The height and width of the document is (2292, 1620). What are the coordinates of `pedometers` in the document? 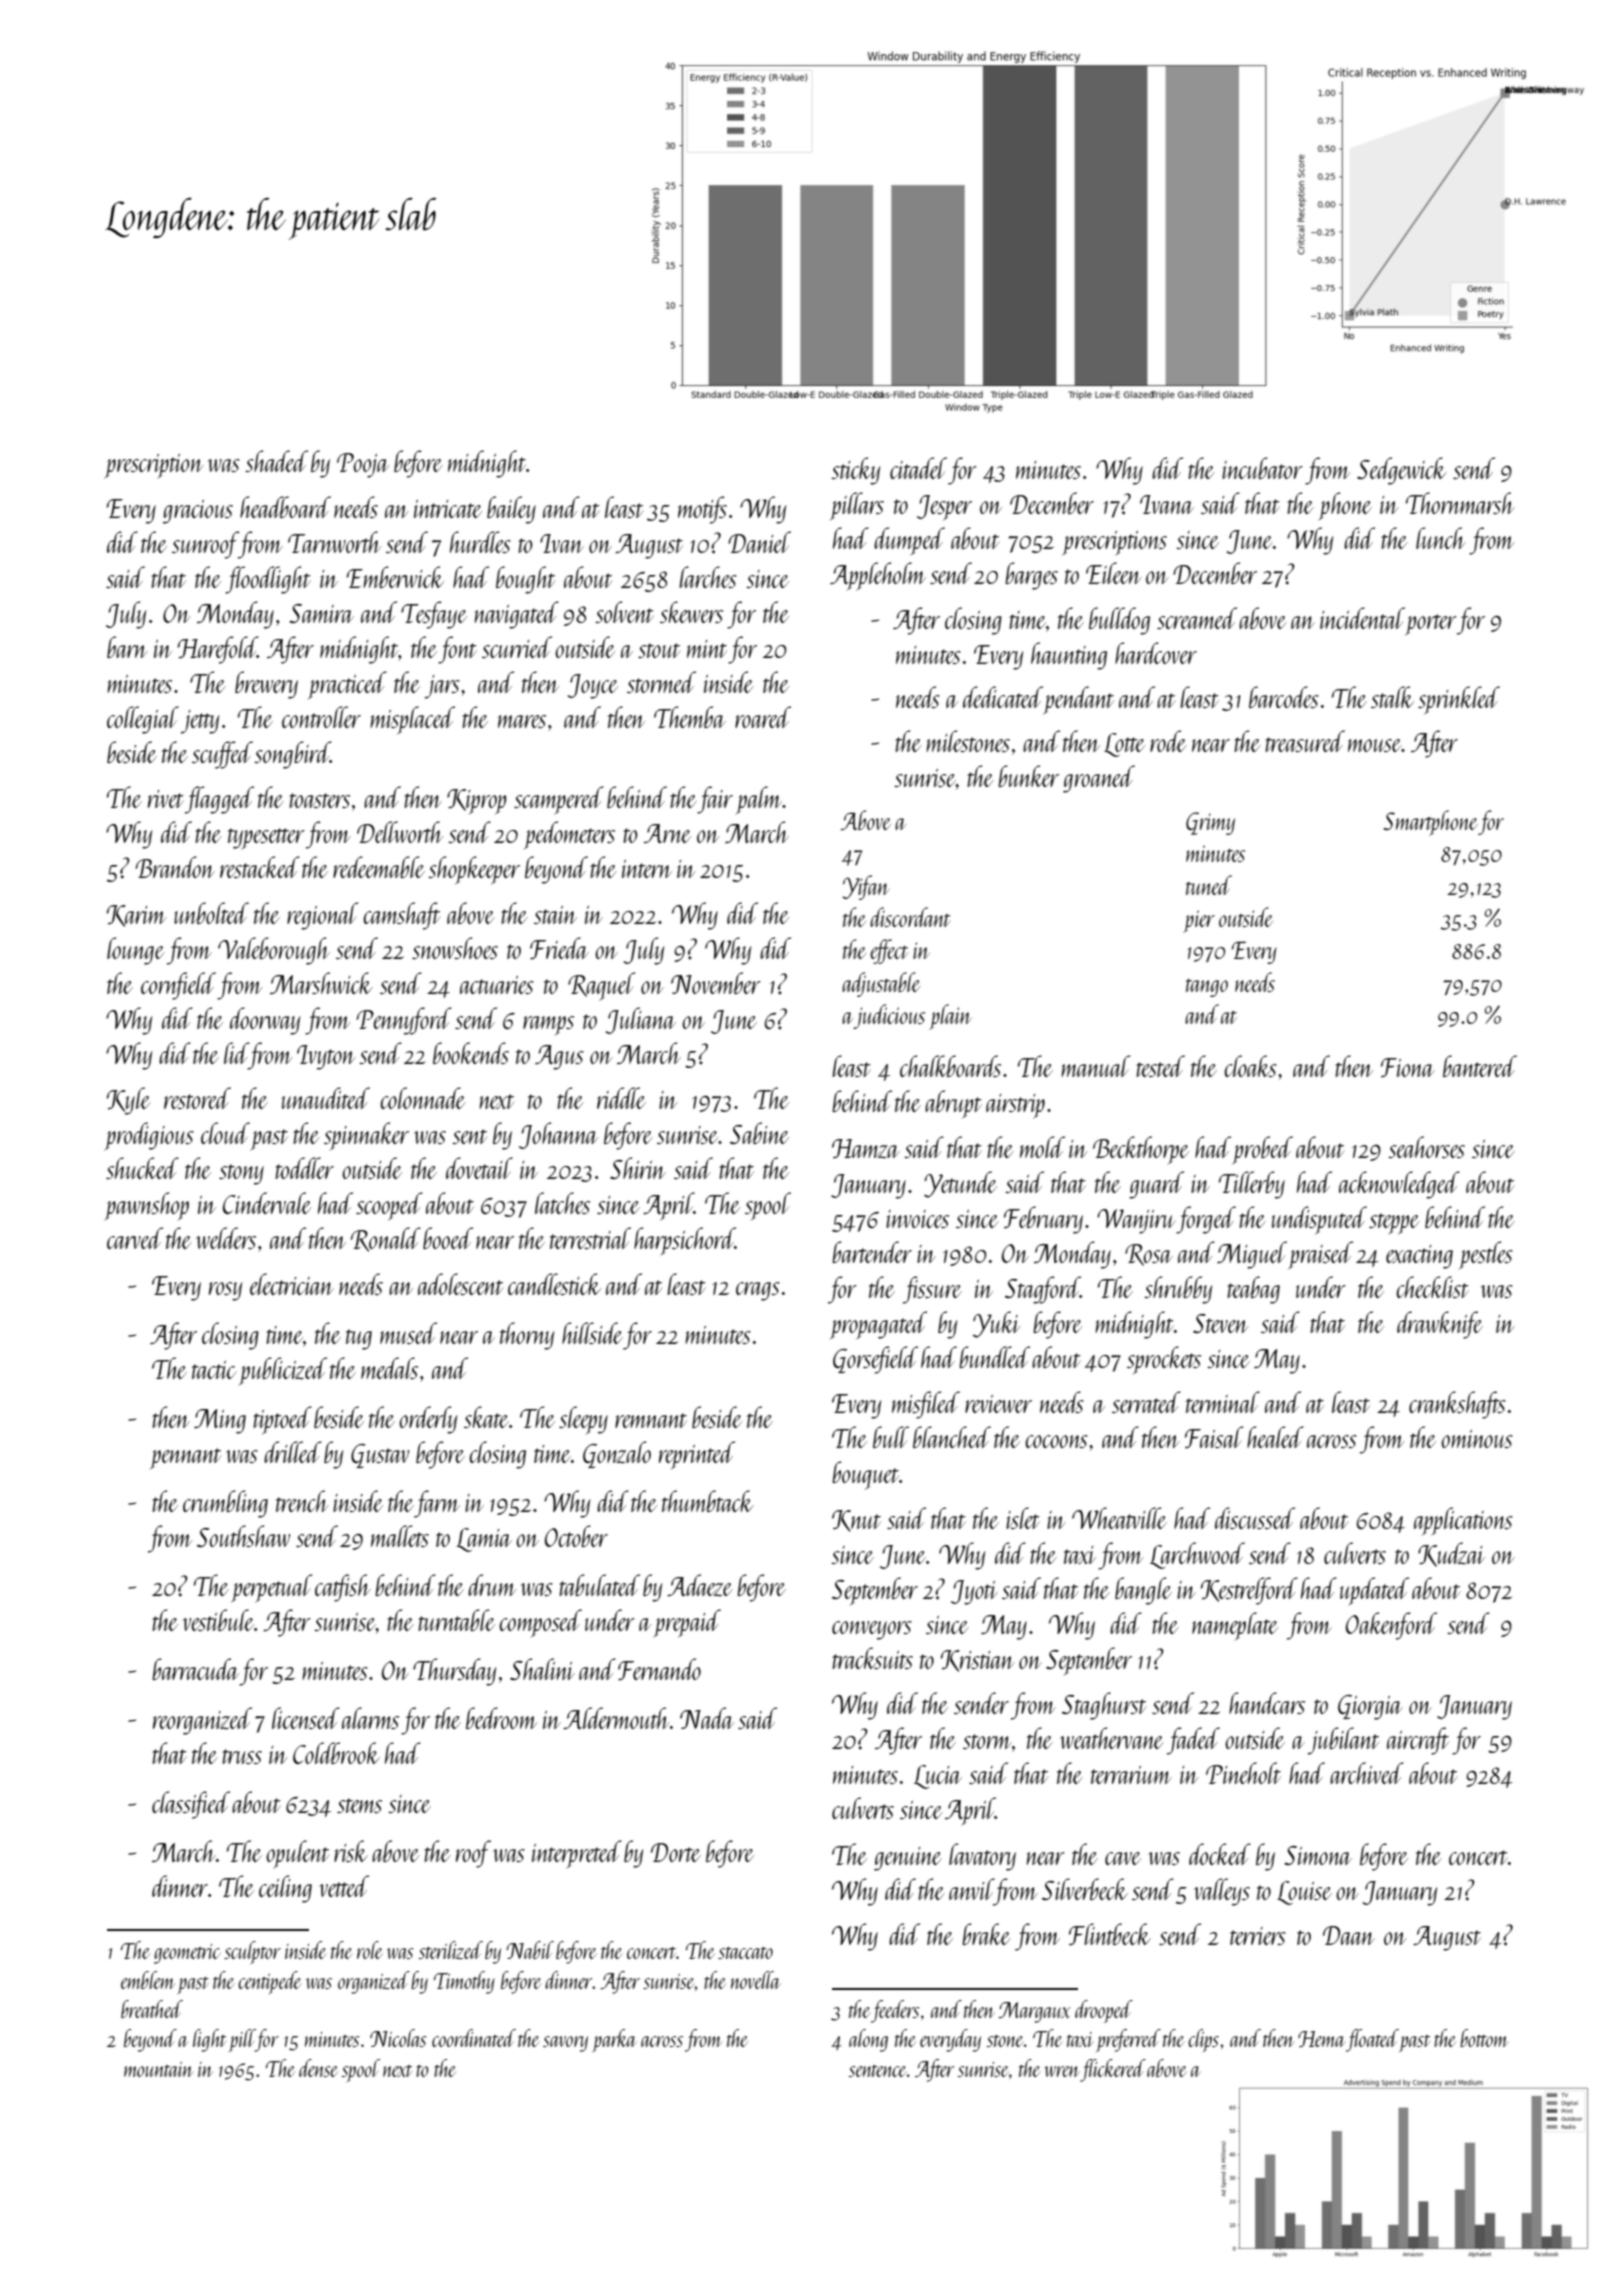 It's located at (569, 835).
